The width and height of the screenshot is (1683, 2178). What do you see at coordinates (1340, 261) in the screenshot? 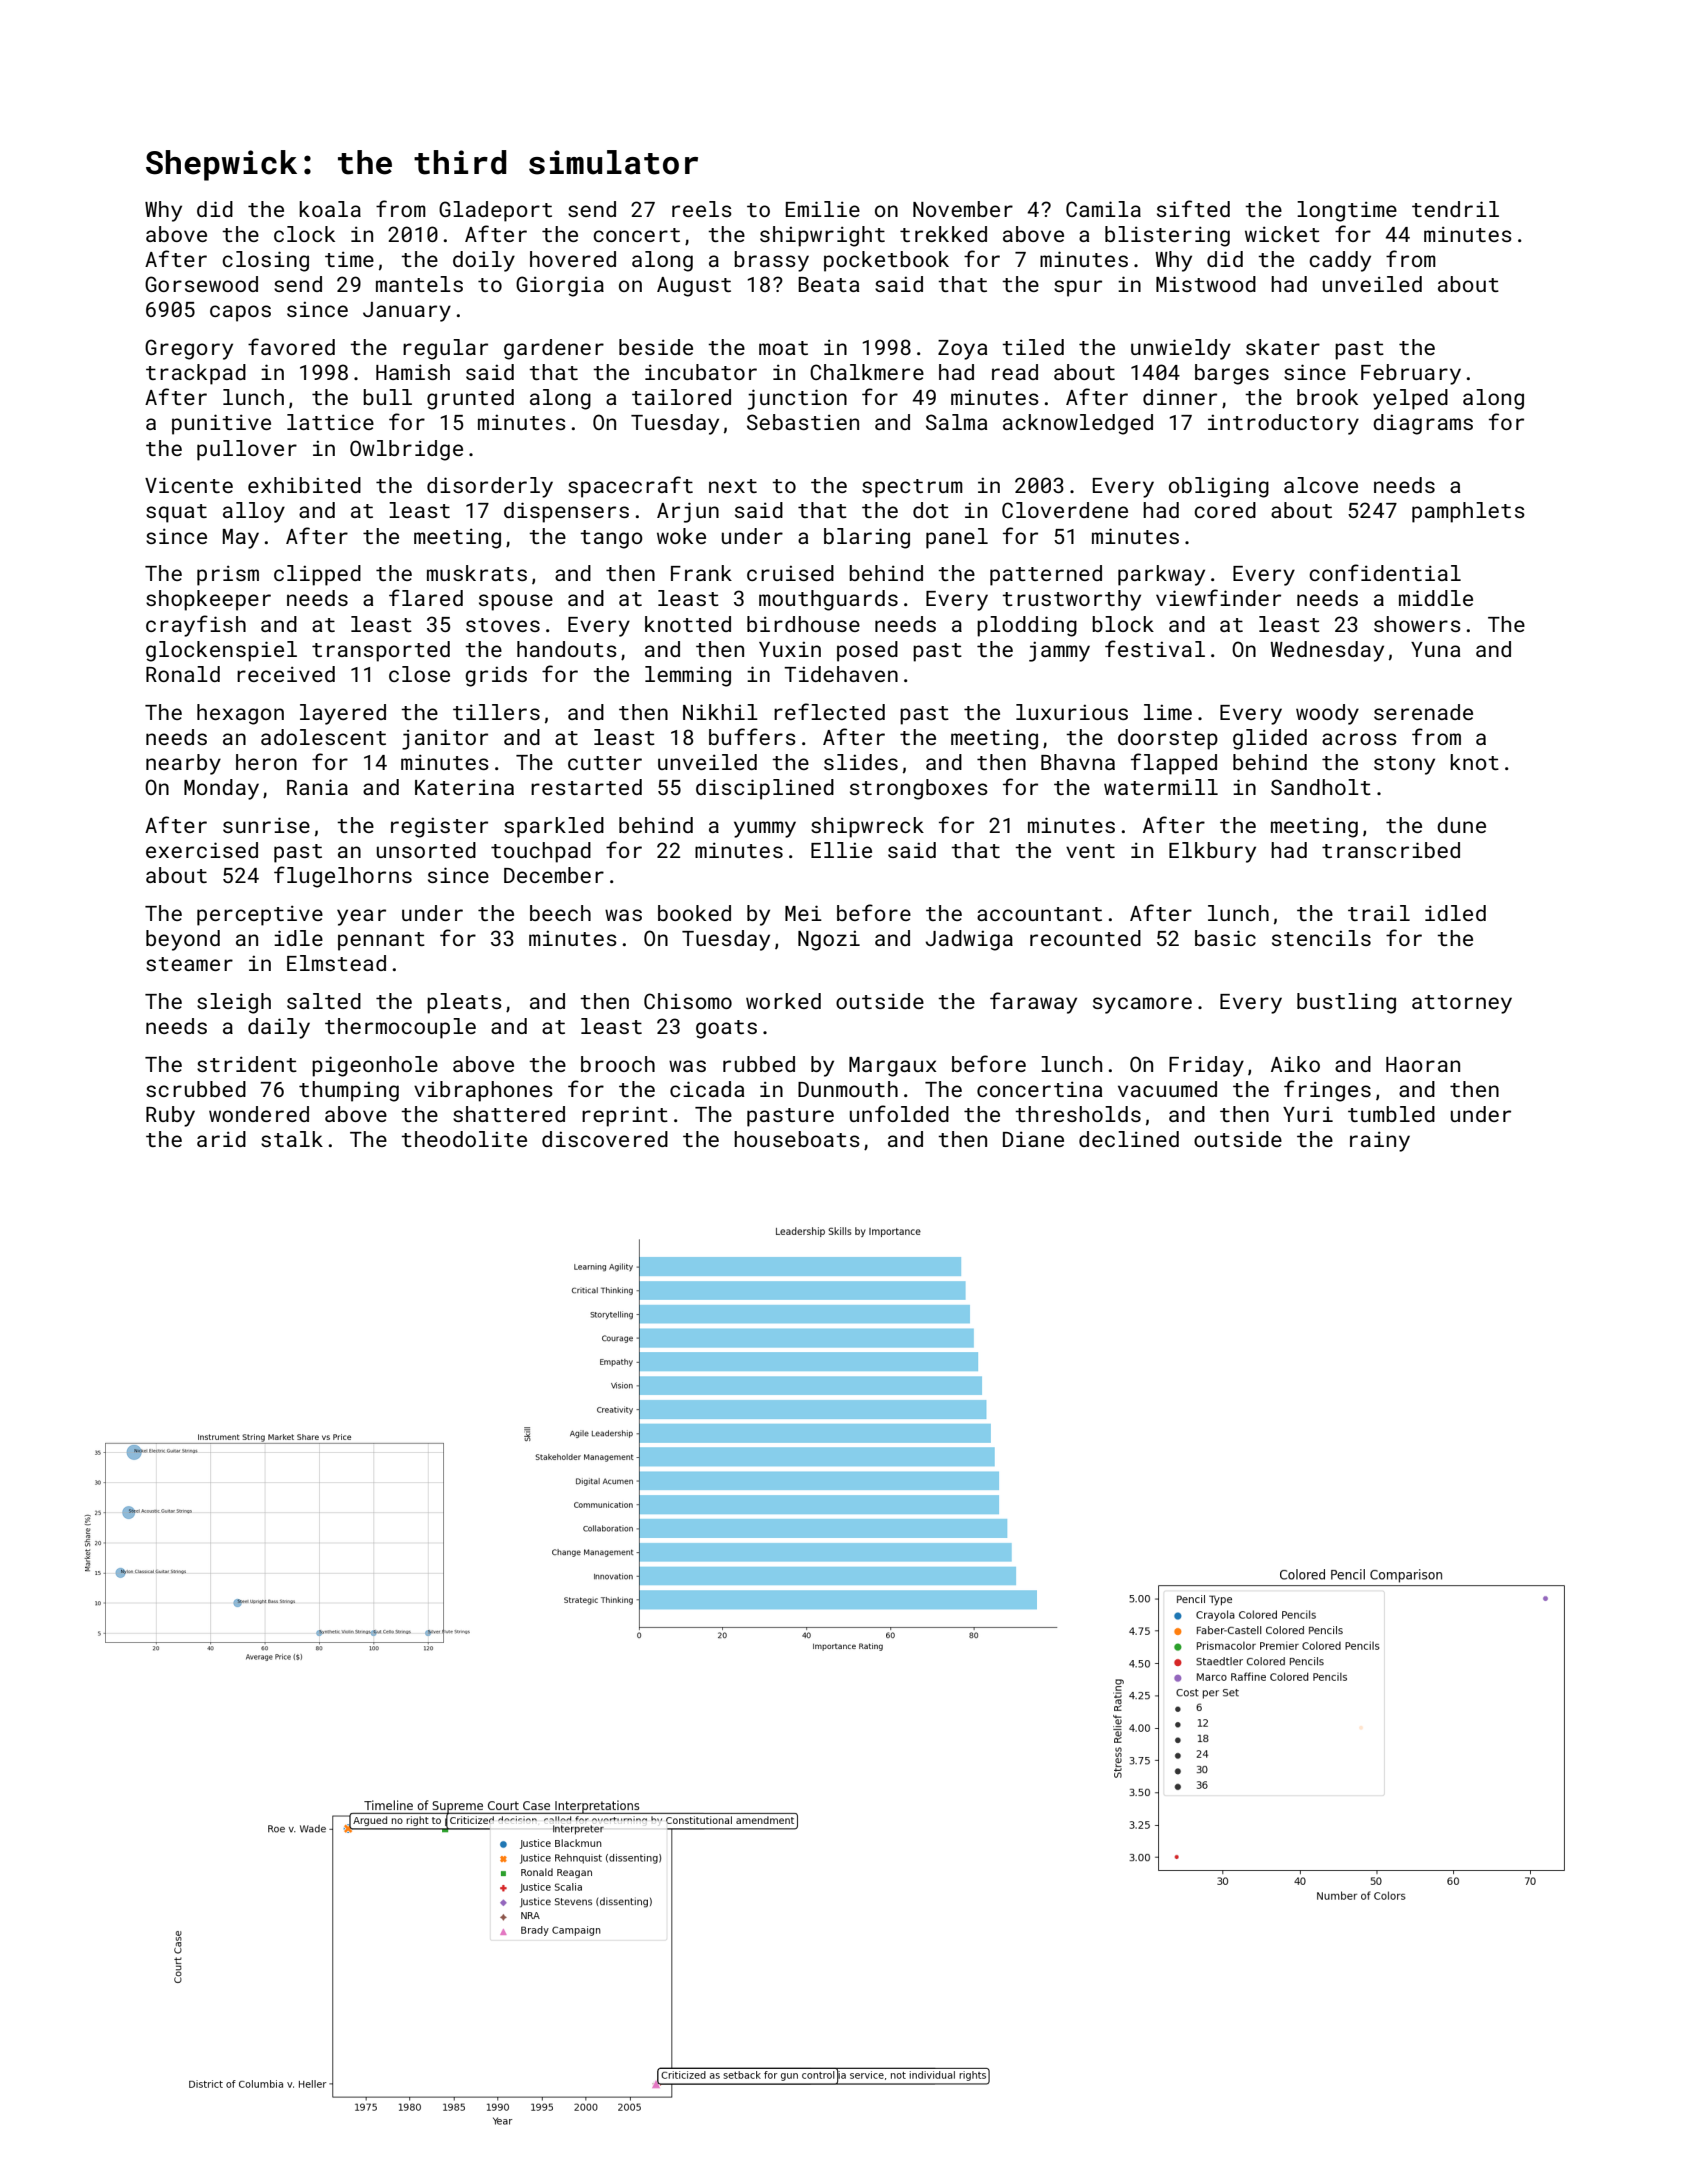
I see `caddy` at bounding box center [1340, 261].
